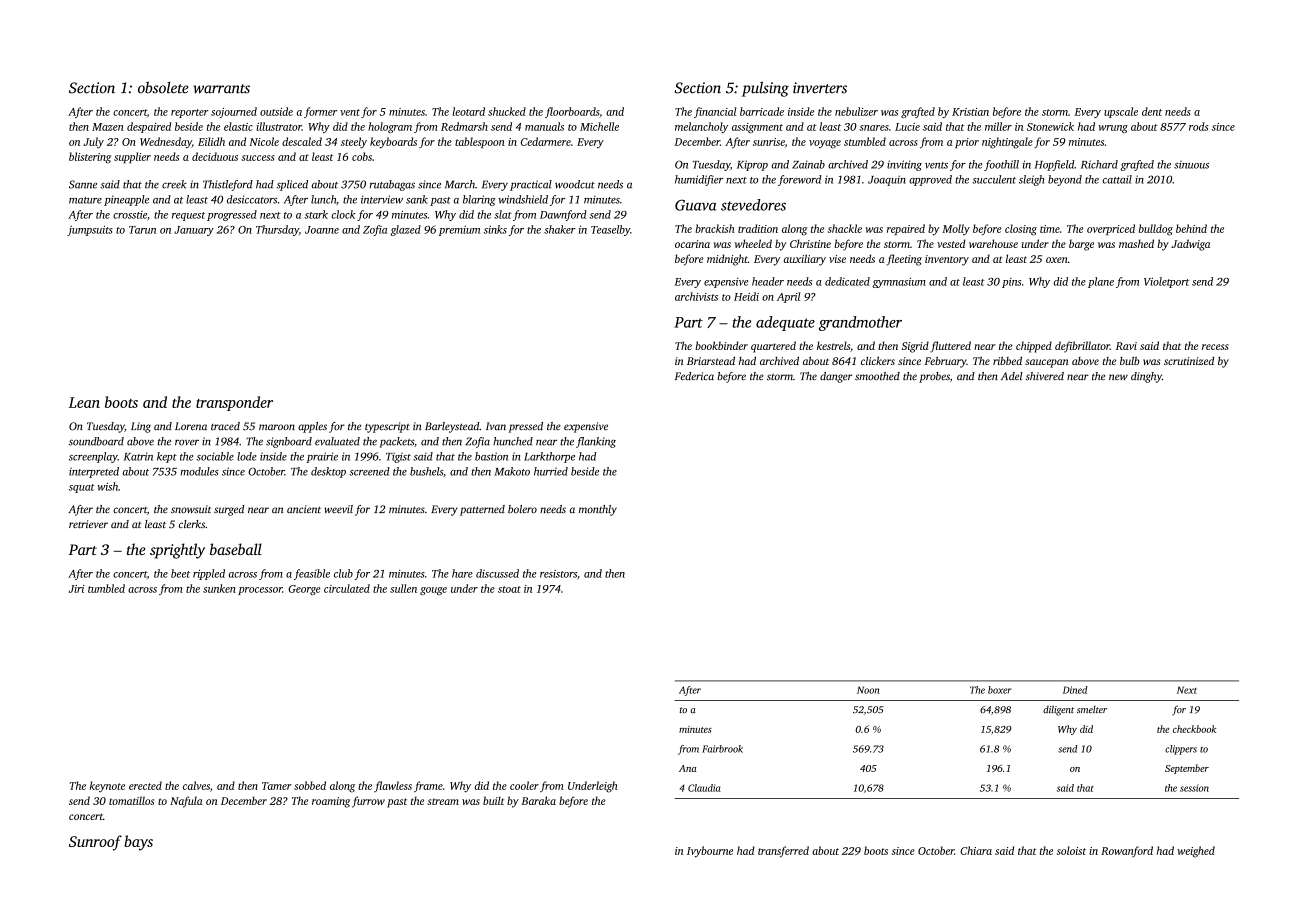 The width and height of the document is (1308, 924). What do you see at coordinates (836, 377) in the document?
I see `danger` at bounding box center [836, 377].
